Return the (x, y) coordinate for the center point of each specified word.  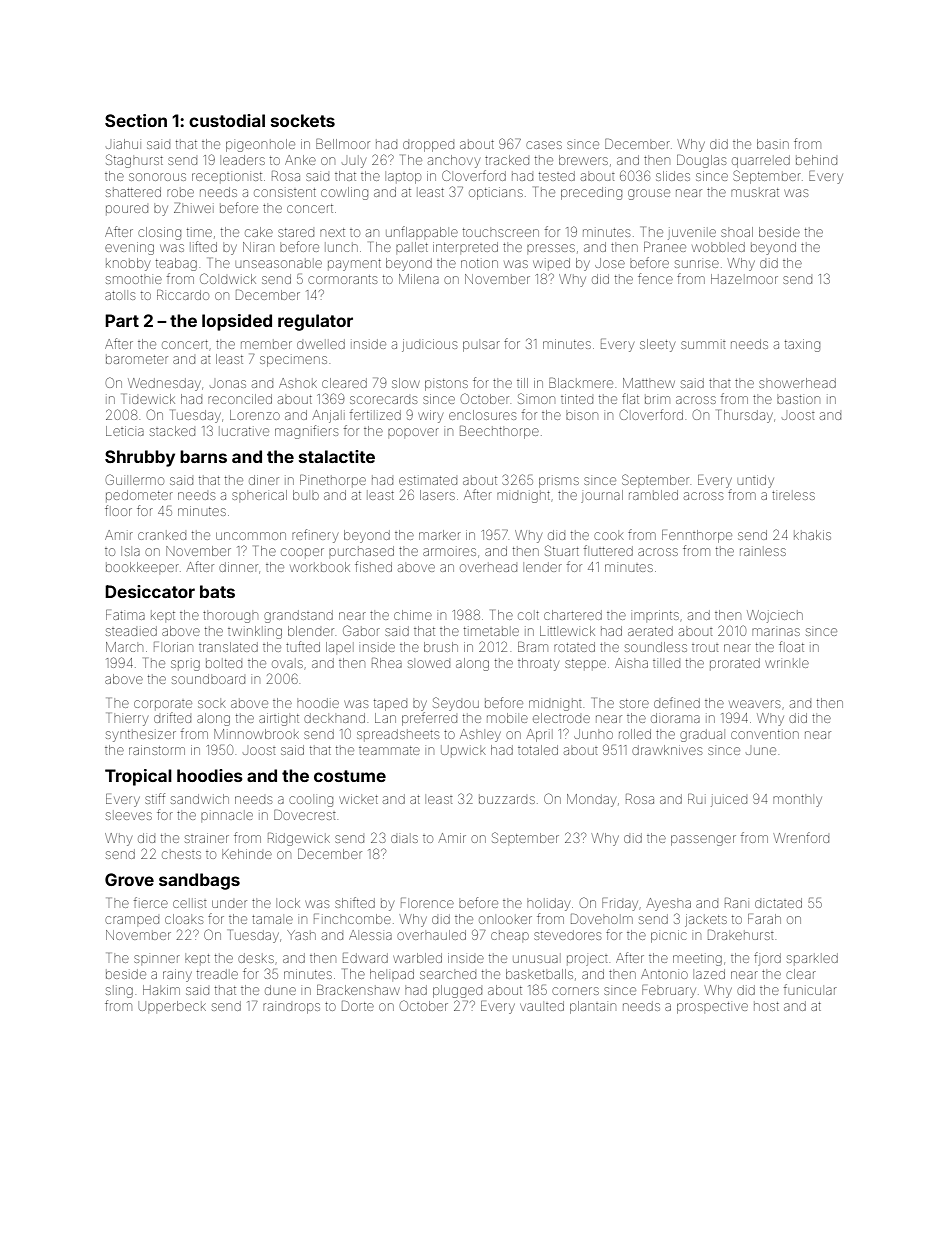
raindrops (291, 1008)
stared (296, 232)
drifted (172, 717)
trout (705, 648)
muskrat (755, 192)
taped (390, 705)
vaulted (542, 1006)
